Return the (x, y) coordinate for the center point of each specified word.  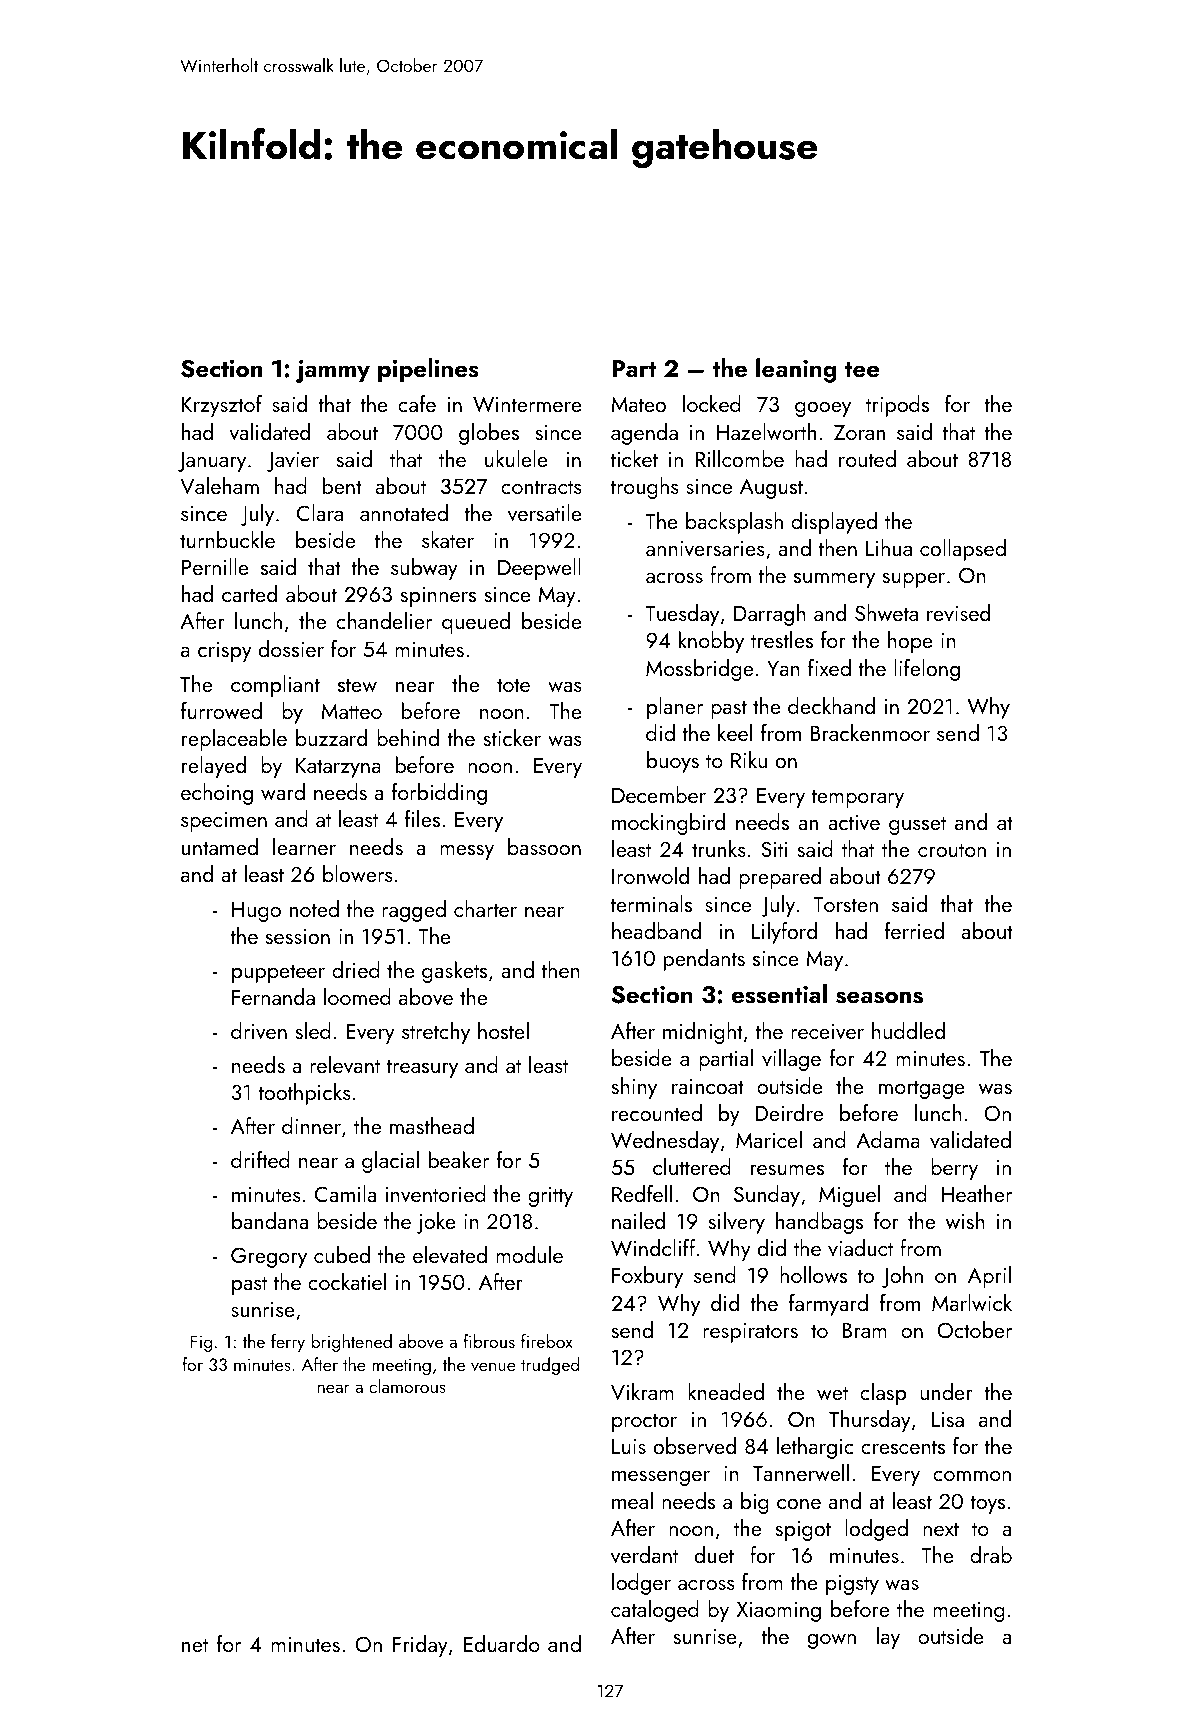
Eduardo (502, 1643)
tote (513, 685)
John (902, 1277)
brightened (351, 1343)
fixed (829, 667)
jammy (333, 371)
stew (357, 685)
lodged (876, 1530)
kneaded (726, 1391)
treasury (422, 1068)
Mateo (638, 404)
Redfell (642, 1193)
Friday (420, 1646)
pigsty (852, 1585)
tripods (897, 406)
